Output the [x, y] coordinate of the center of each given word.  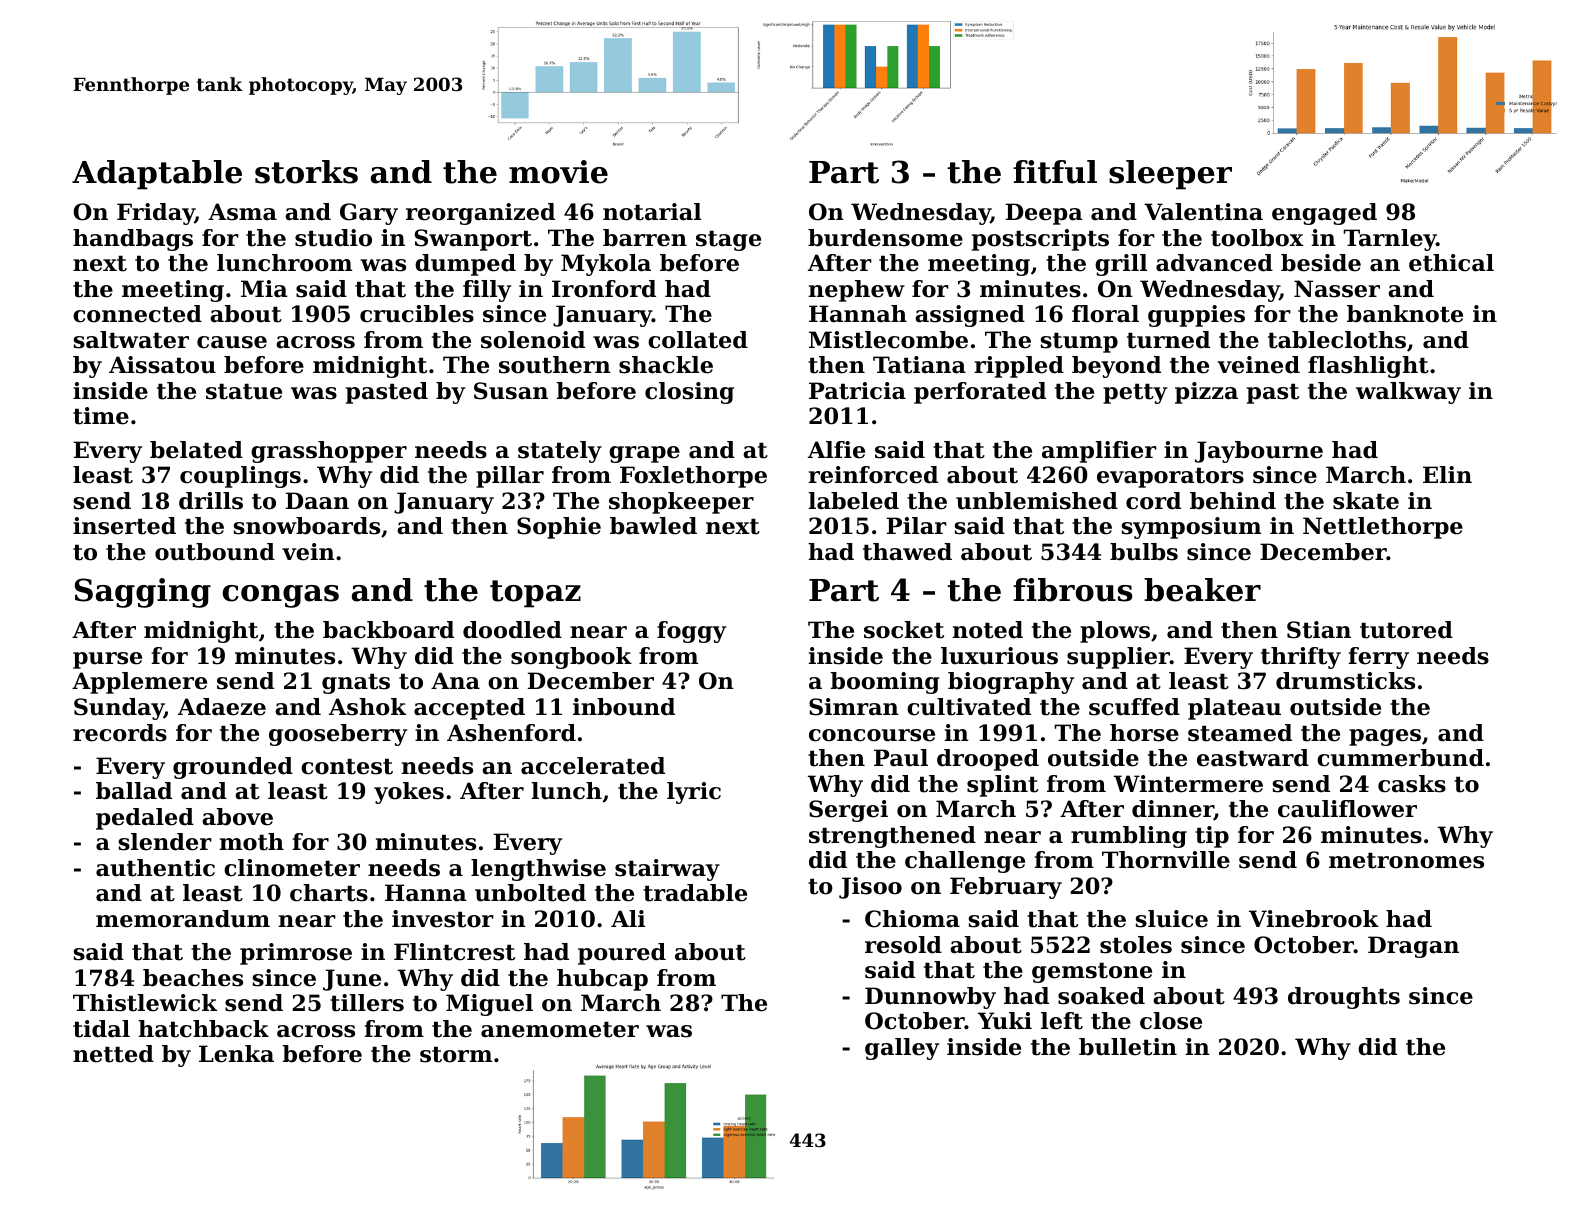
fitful [1055, 172]
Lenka [236, 1054]
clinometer [292, 868]
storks [306, 172]
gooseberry [338, 735]
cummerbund [1400, 758]
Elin [1447, 474]
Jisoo [870, 888]
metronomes [1406, 860]
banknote [1405, 314]
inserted [124, 526]
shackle [666, 365]
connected [137, 314]
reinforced [873, 475]
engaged [1324, 214]
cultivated [969, 707]
